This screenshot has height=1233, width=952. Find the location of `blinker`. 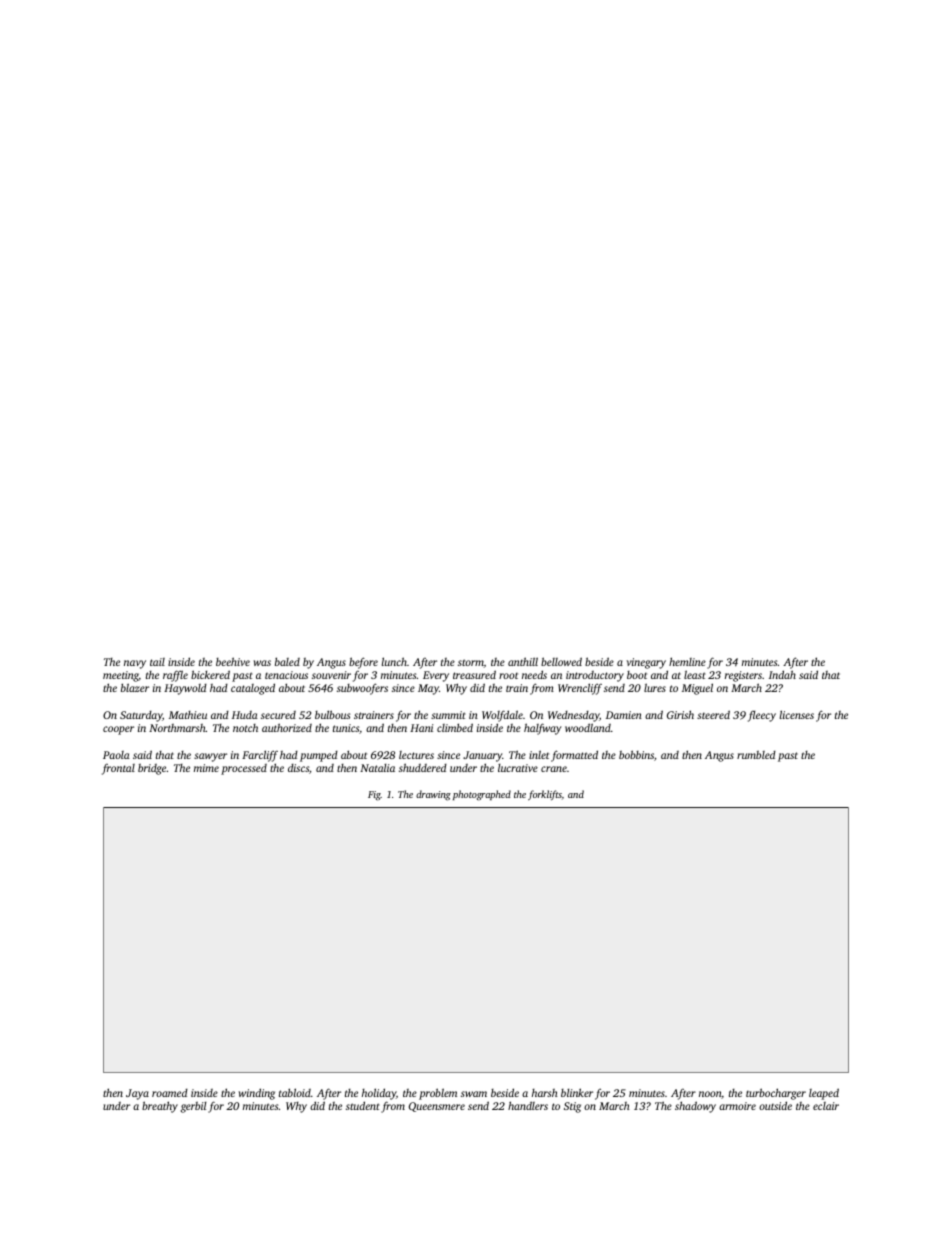

blinker is located at coordinates (577, 1092).
